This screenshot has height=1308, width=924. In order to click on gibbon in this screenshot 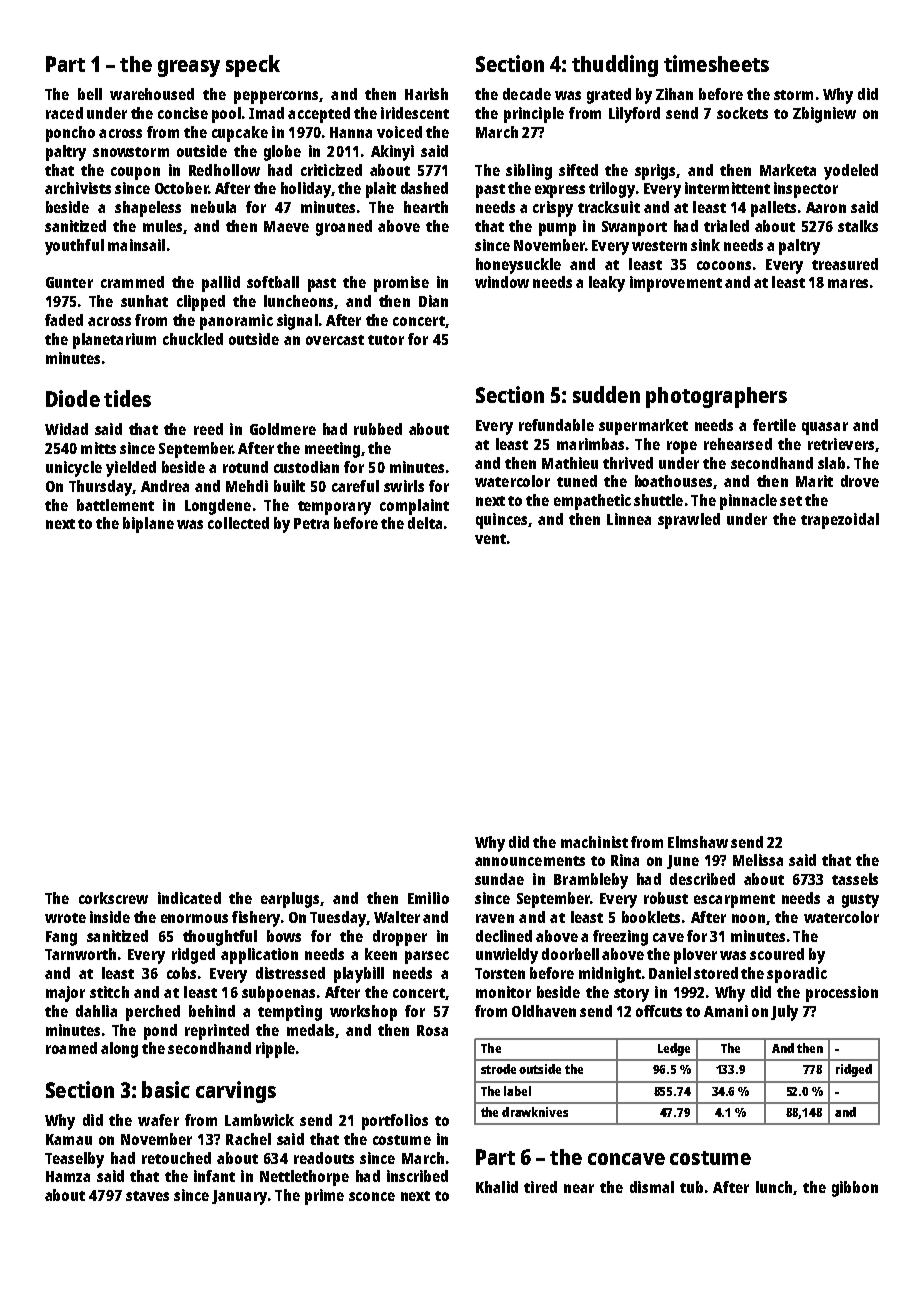, I will do `click(855, 1189)`.
